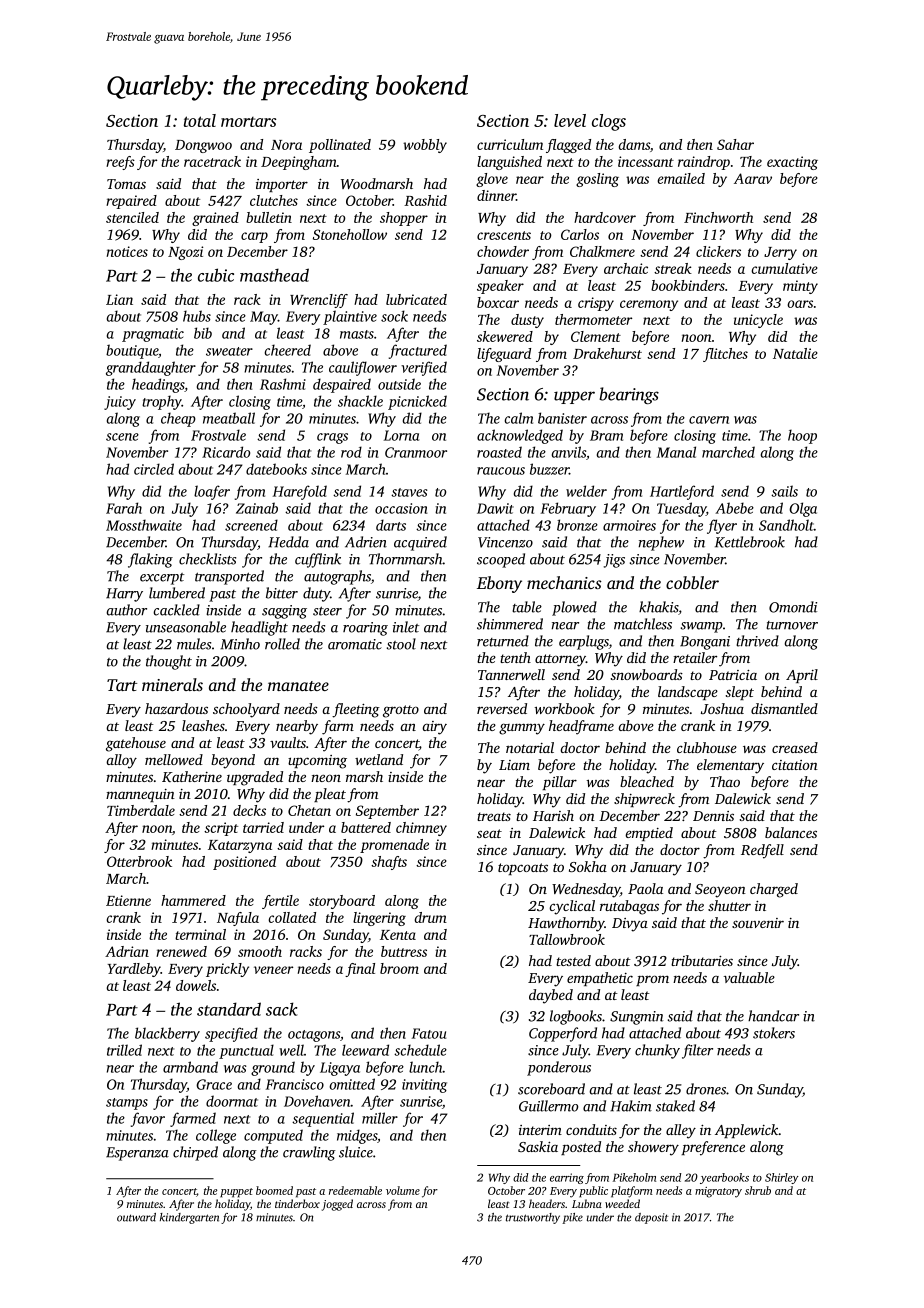 The image size is (924, 1308). I want to click on Liam, so click(514, 765).
